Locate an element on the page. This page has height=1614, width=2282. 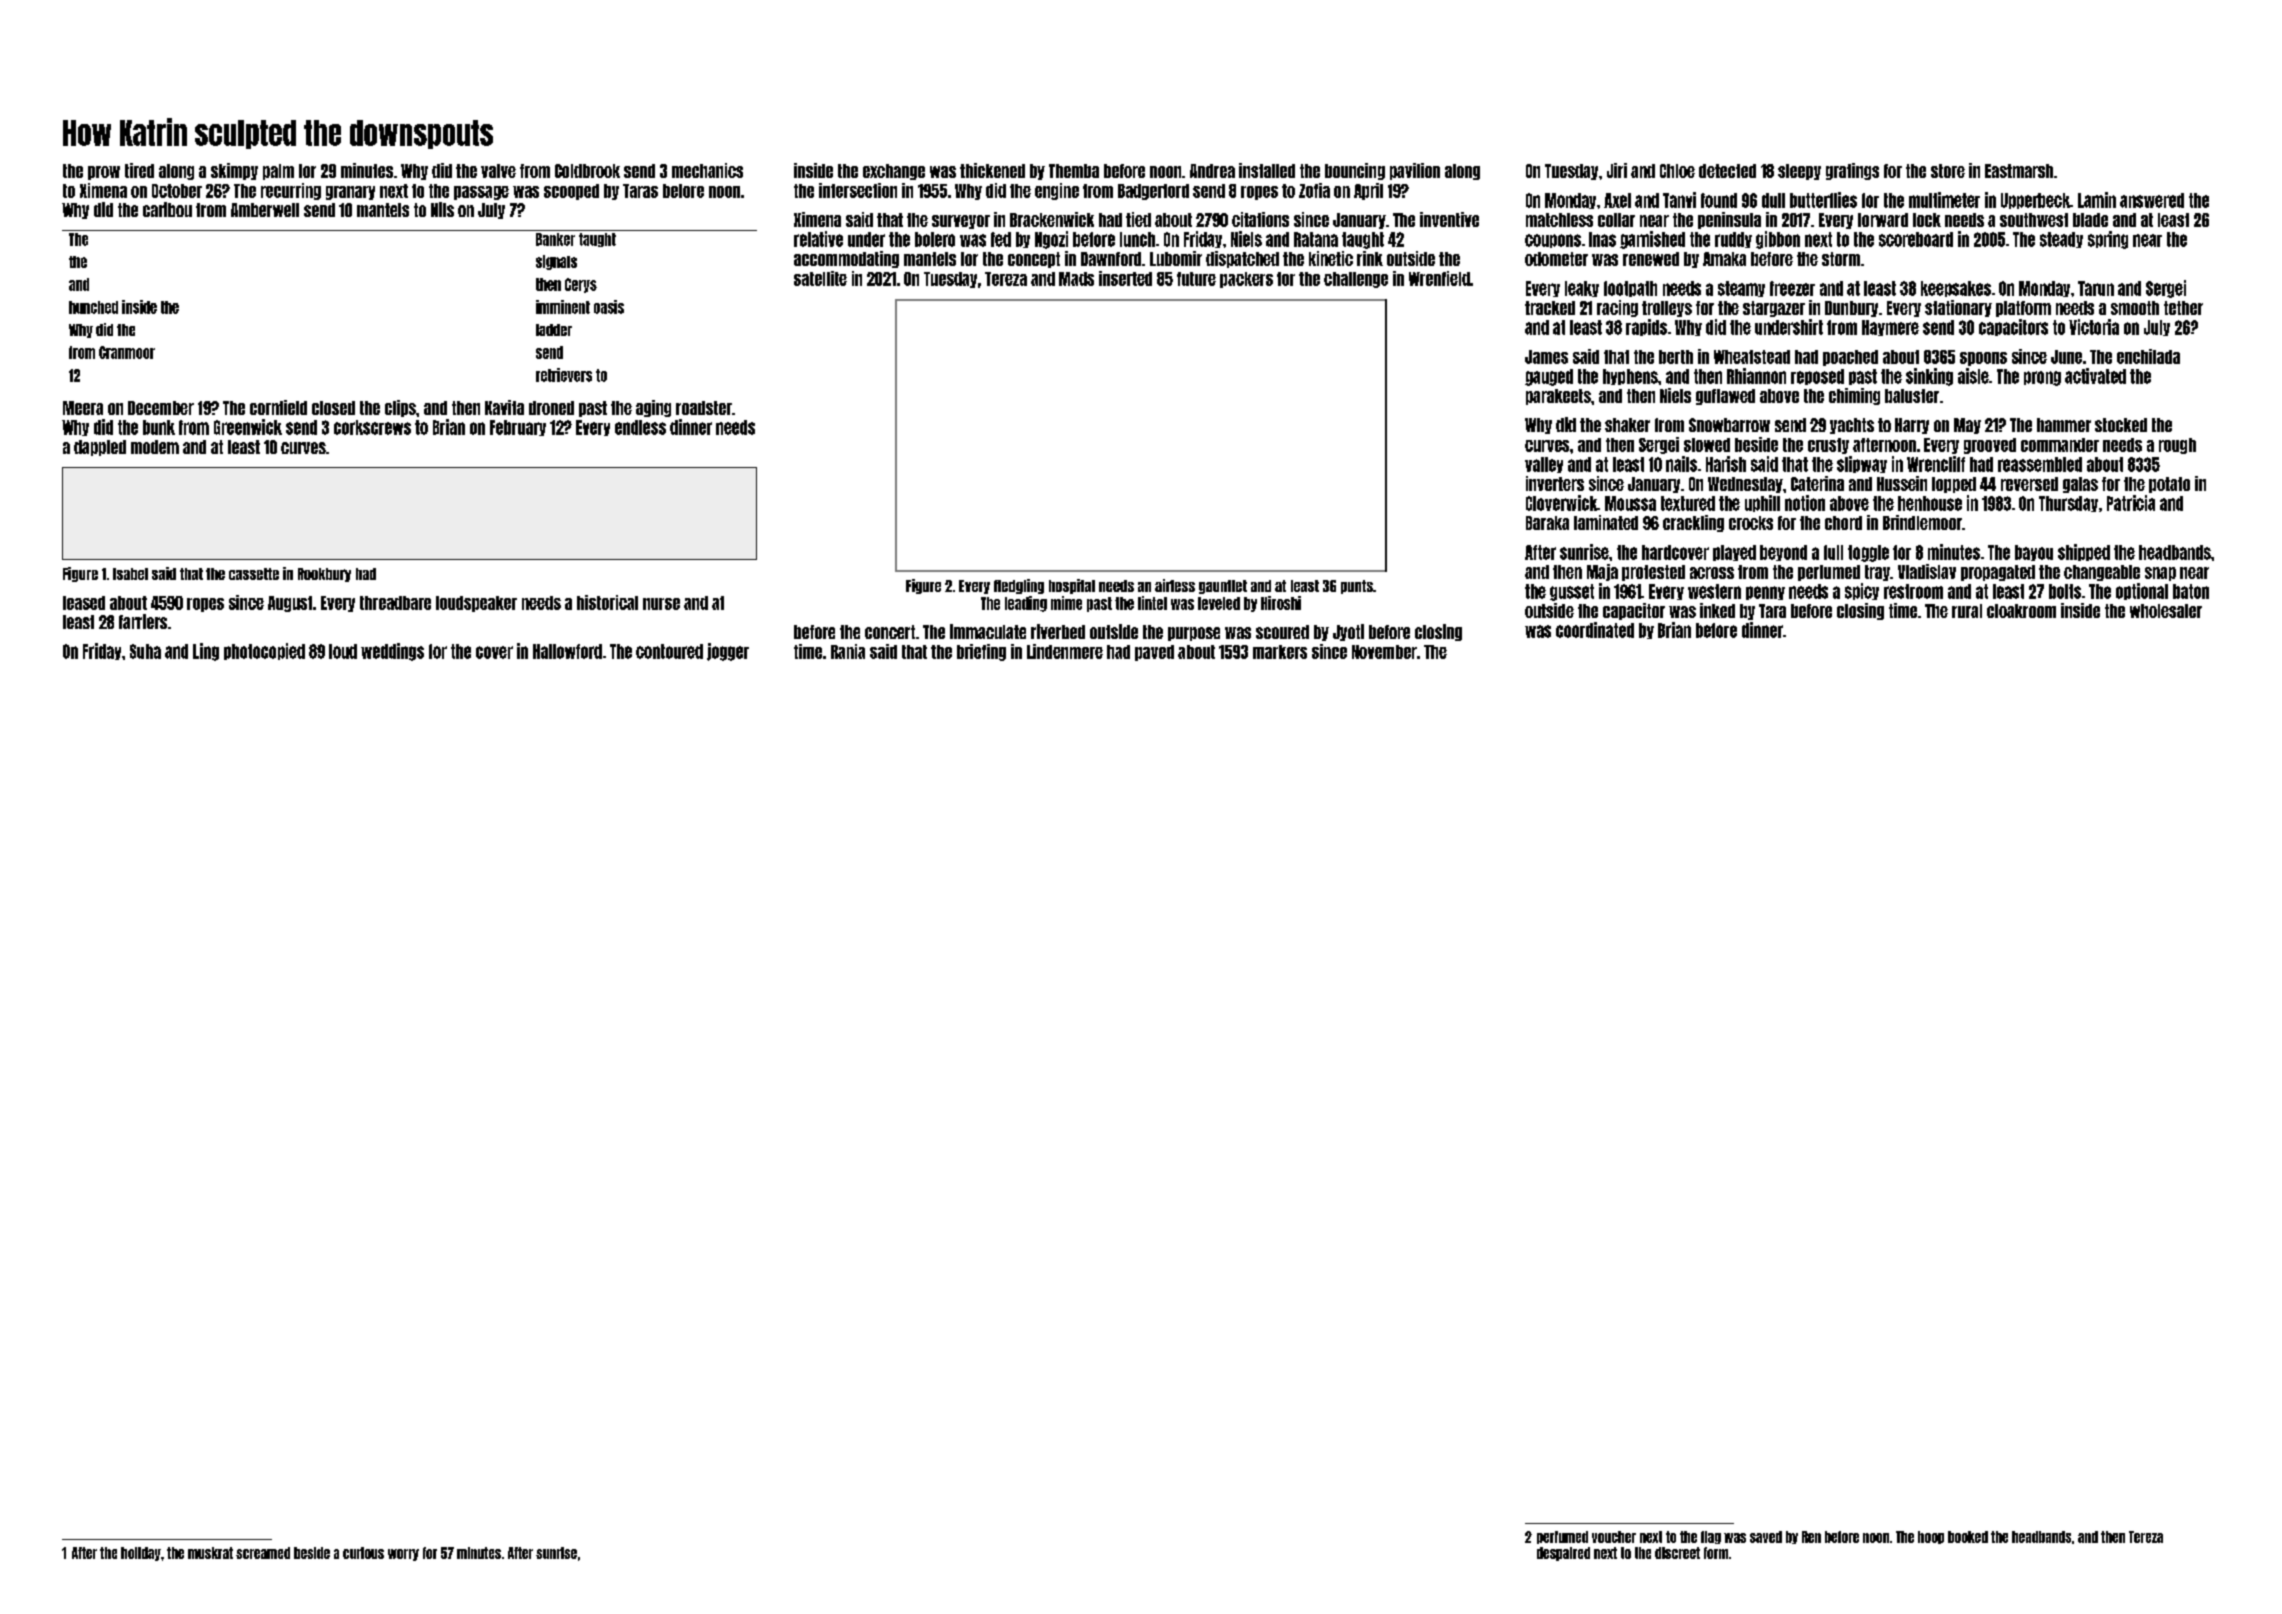
Rania is located at coordinates (848, 651).
